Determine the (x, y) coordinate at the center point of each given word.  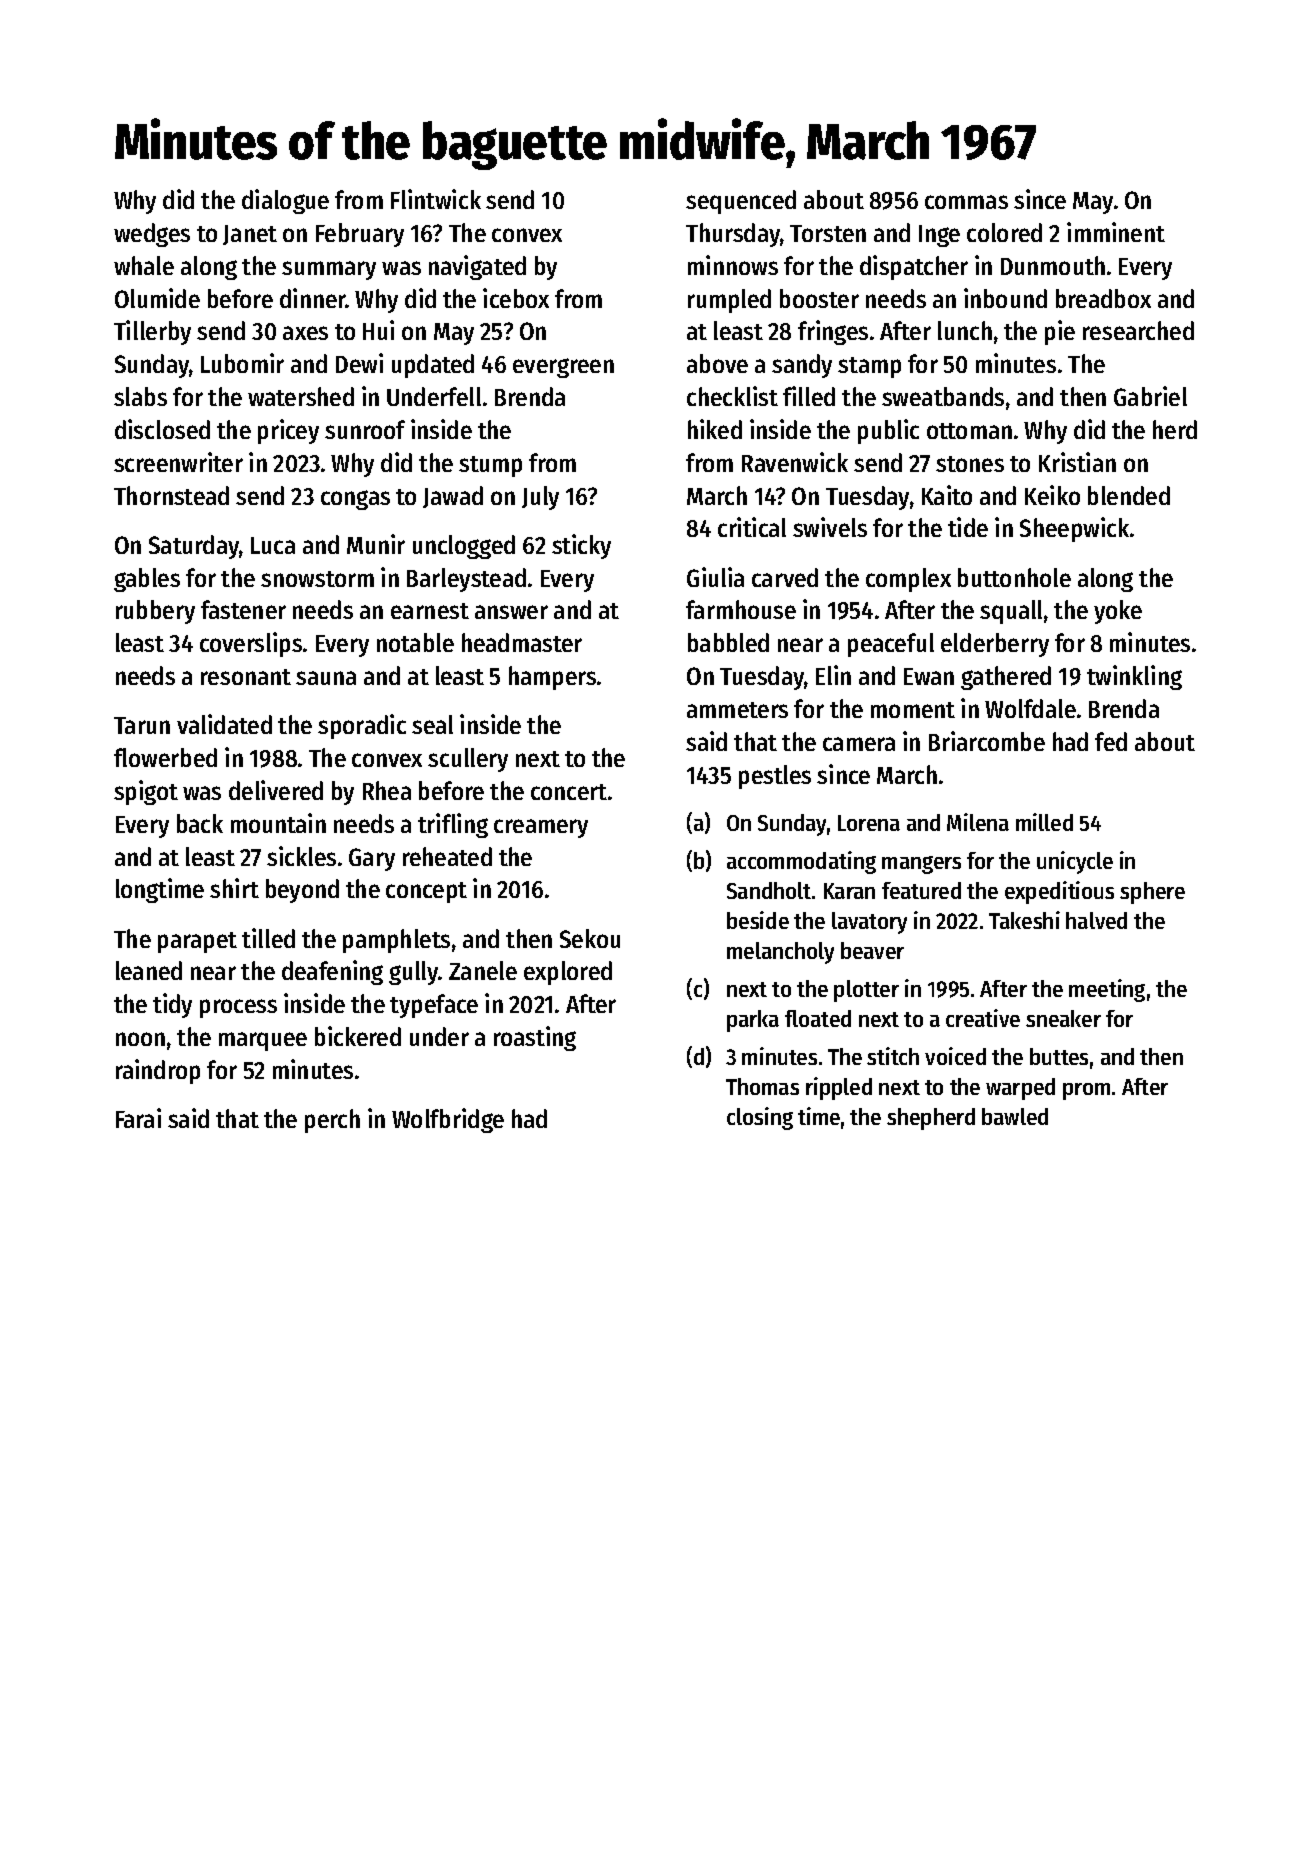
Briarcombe (987, 741)
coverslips (251, 644)
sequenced (741, 202)
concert (569, 792)
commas (966, 202)
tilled (268, 938)
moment (913, 710)
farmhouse (741, 609)
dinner (313, 298)
